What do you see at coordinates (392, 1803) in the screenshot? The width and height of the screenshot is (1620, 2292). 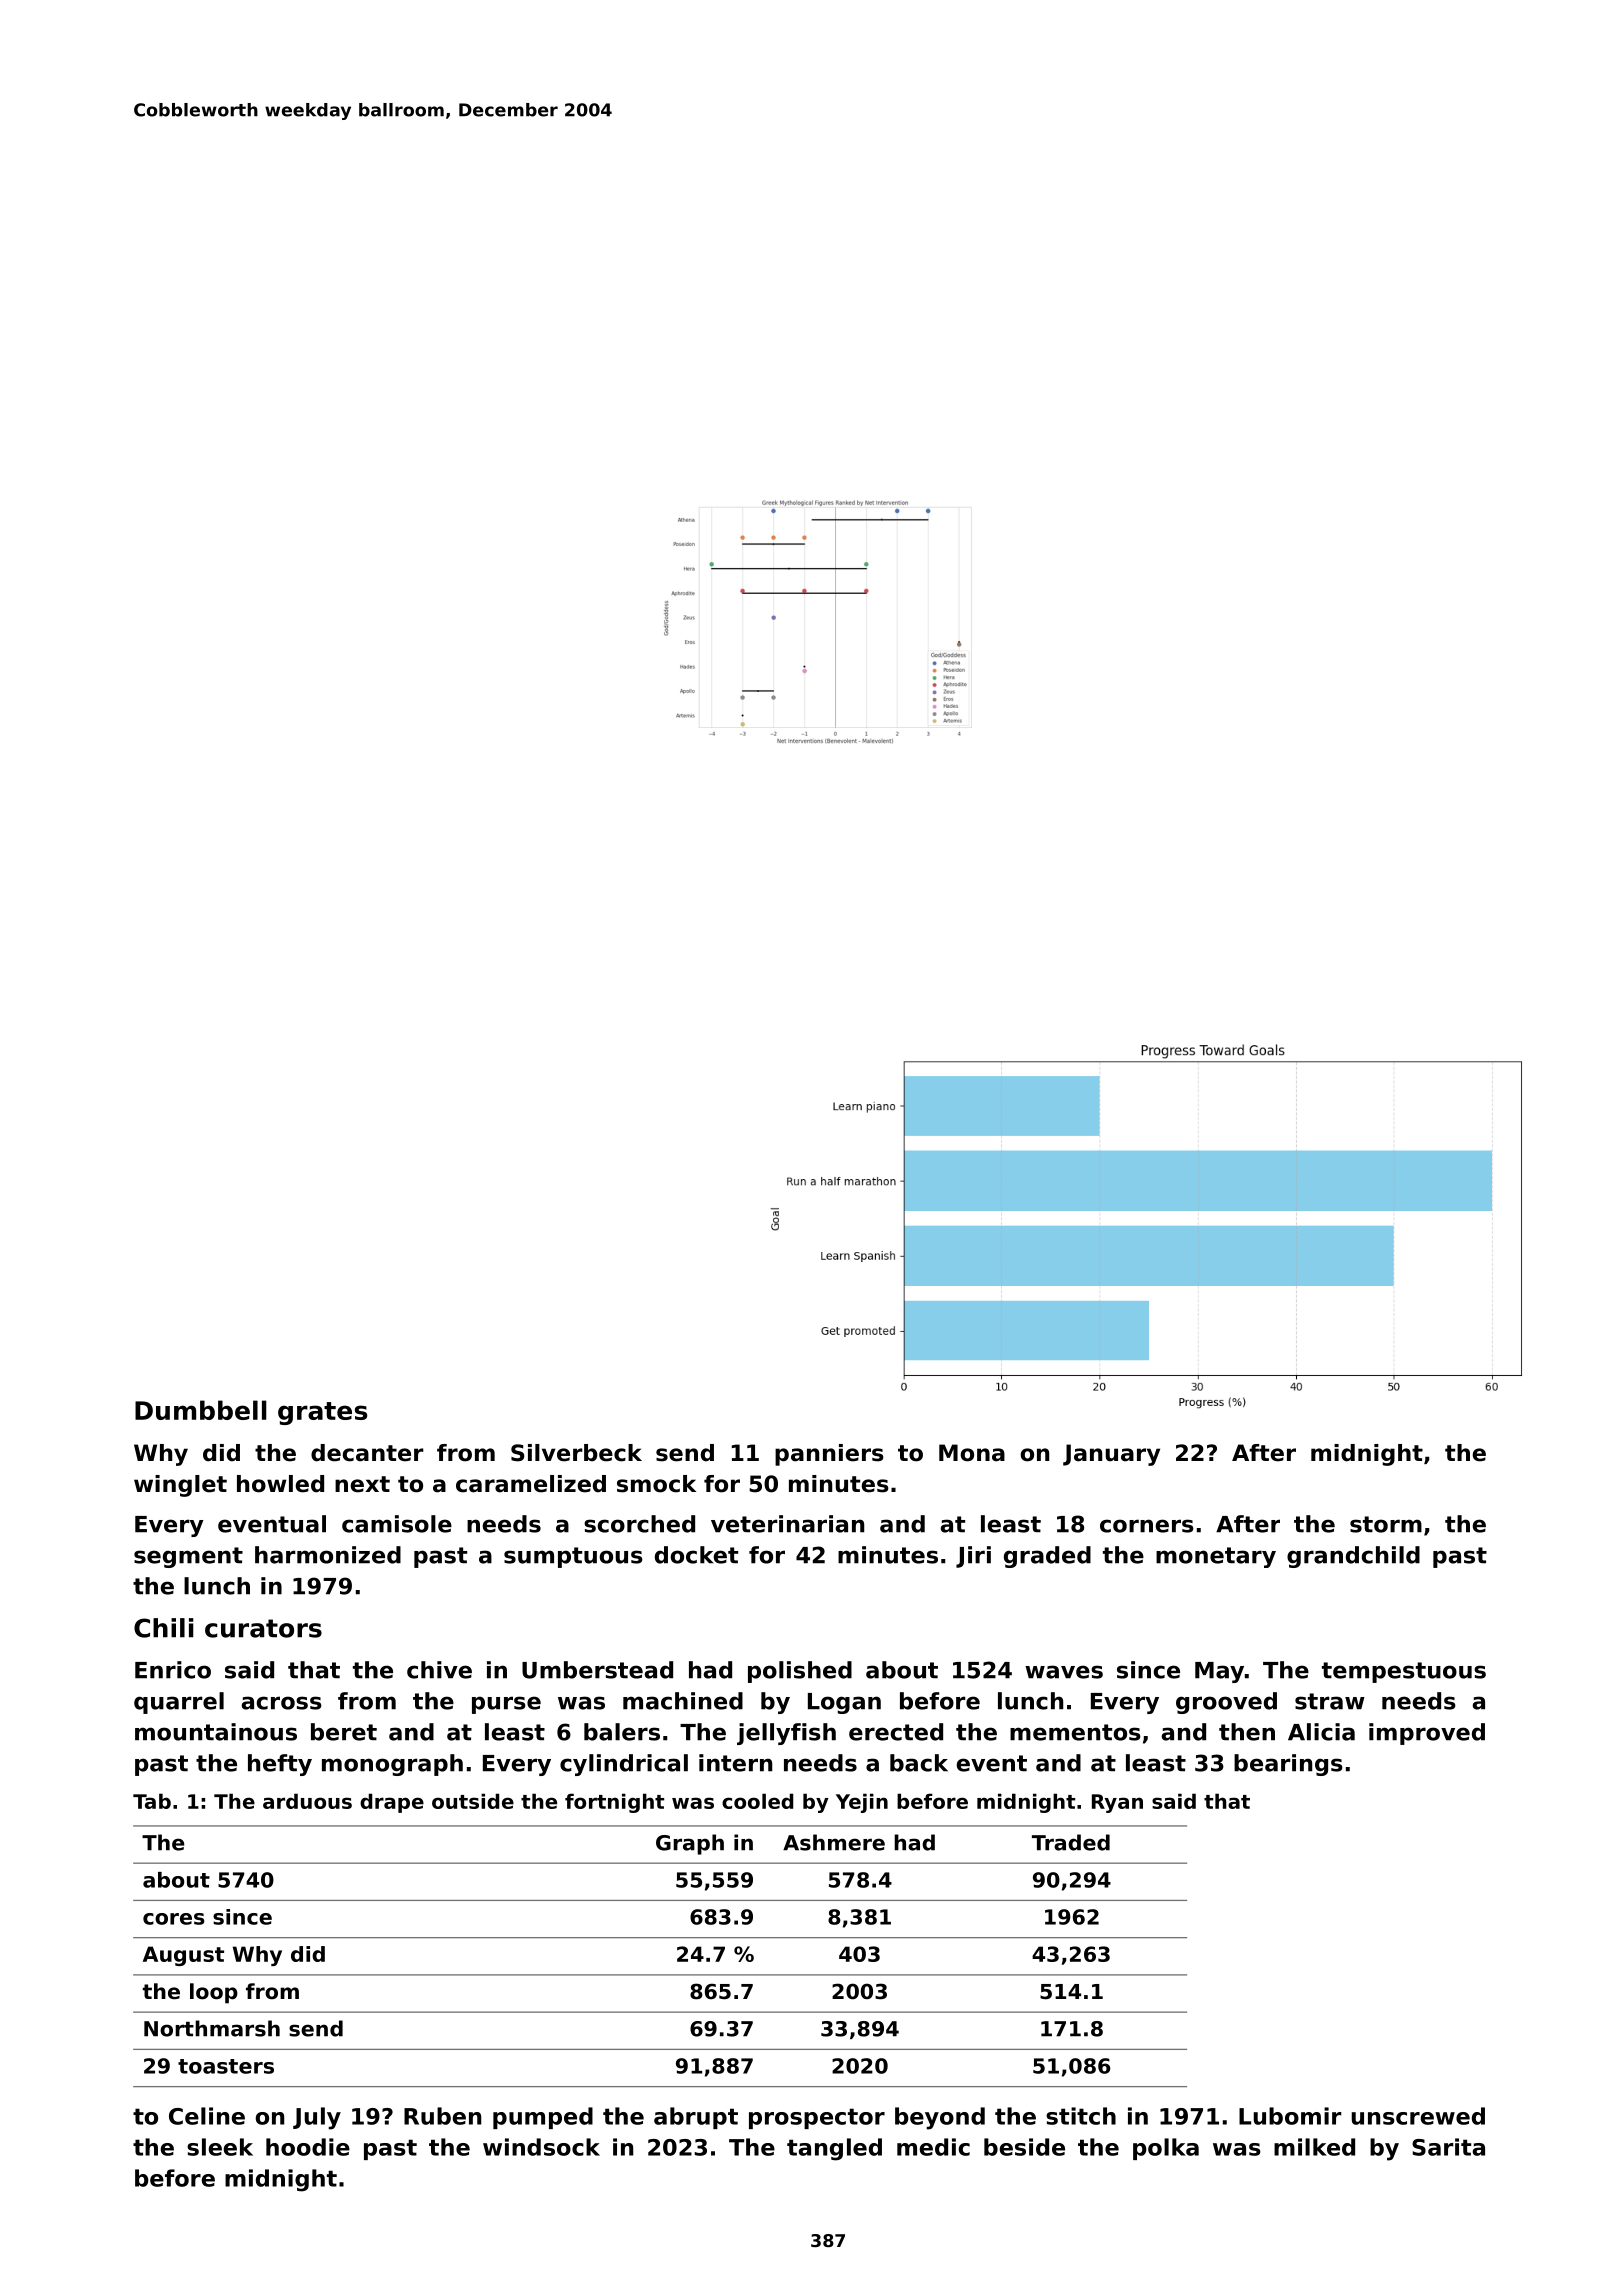 I see `drape` at bounding box center [392, 1803].
